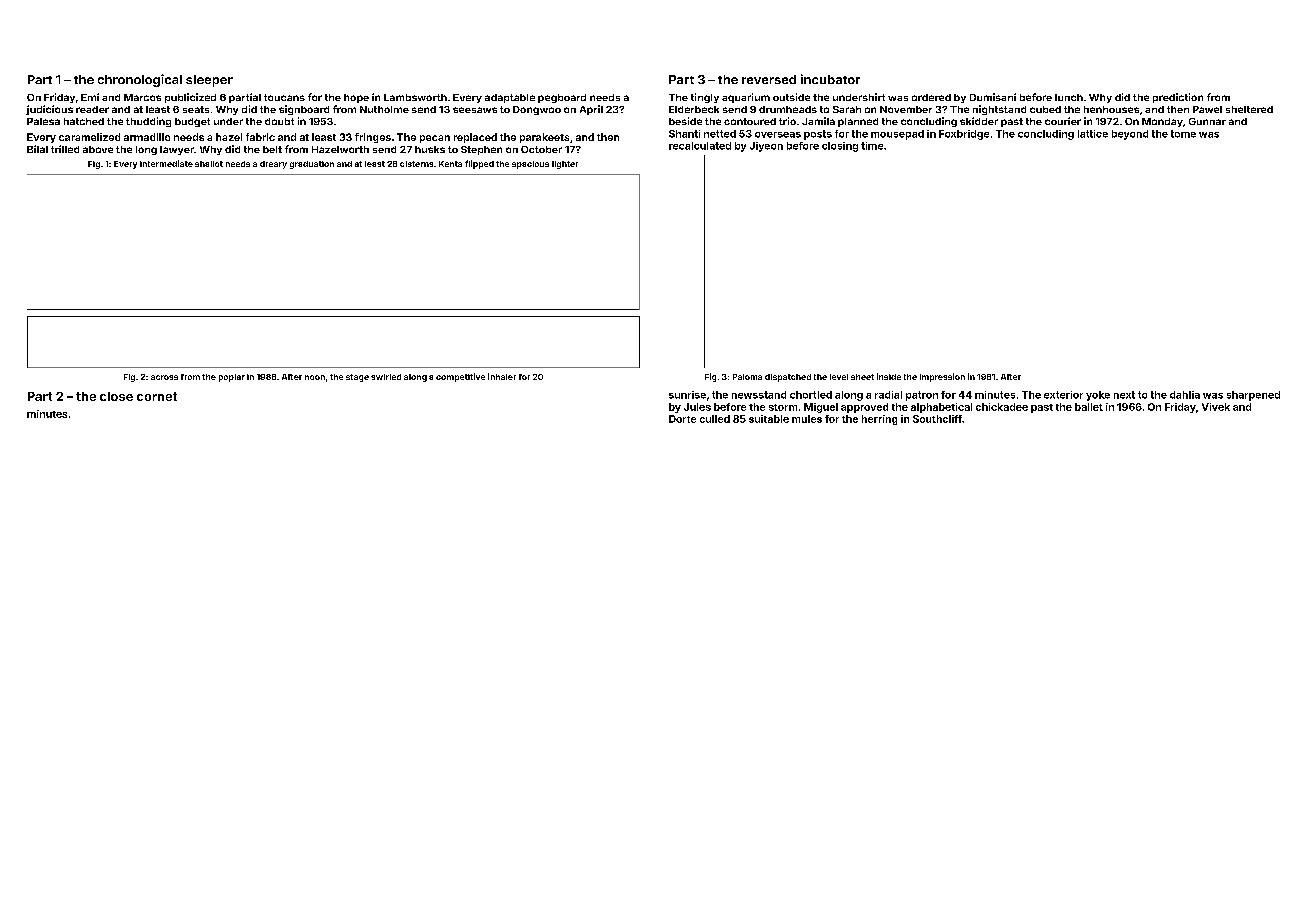  I want to click on tome, so click(1183, 134).
